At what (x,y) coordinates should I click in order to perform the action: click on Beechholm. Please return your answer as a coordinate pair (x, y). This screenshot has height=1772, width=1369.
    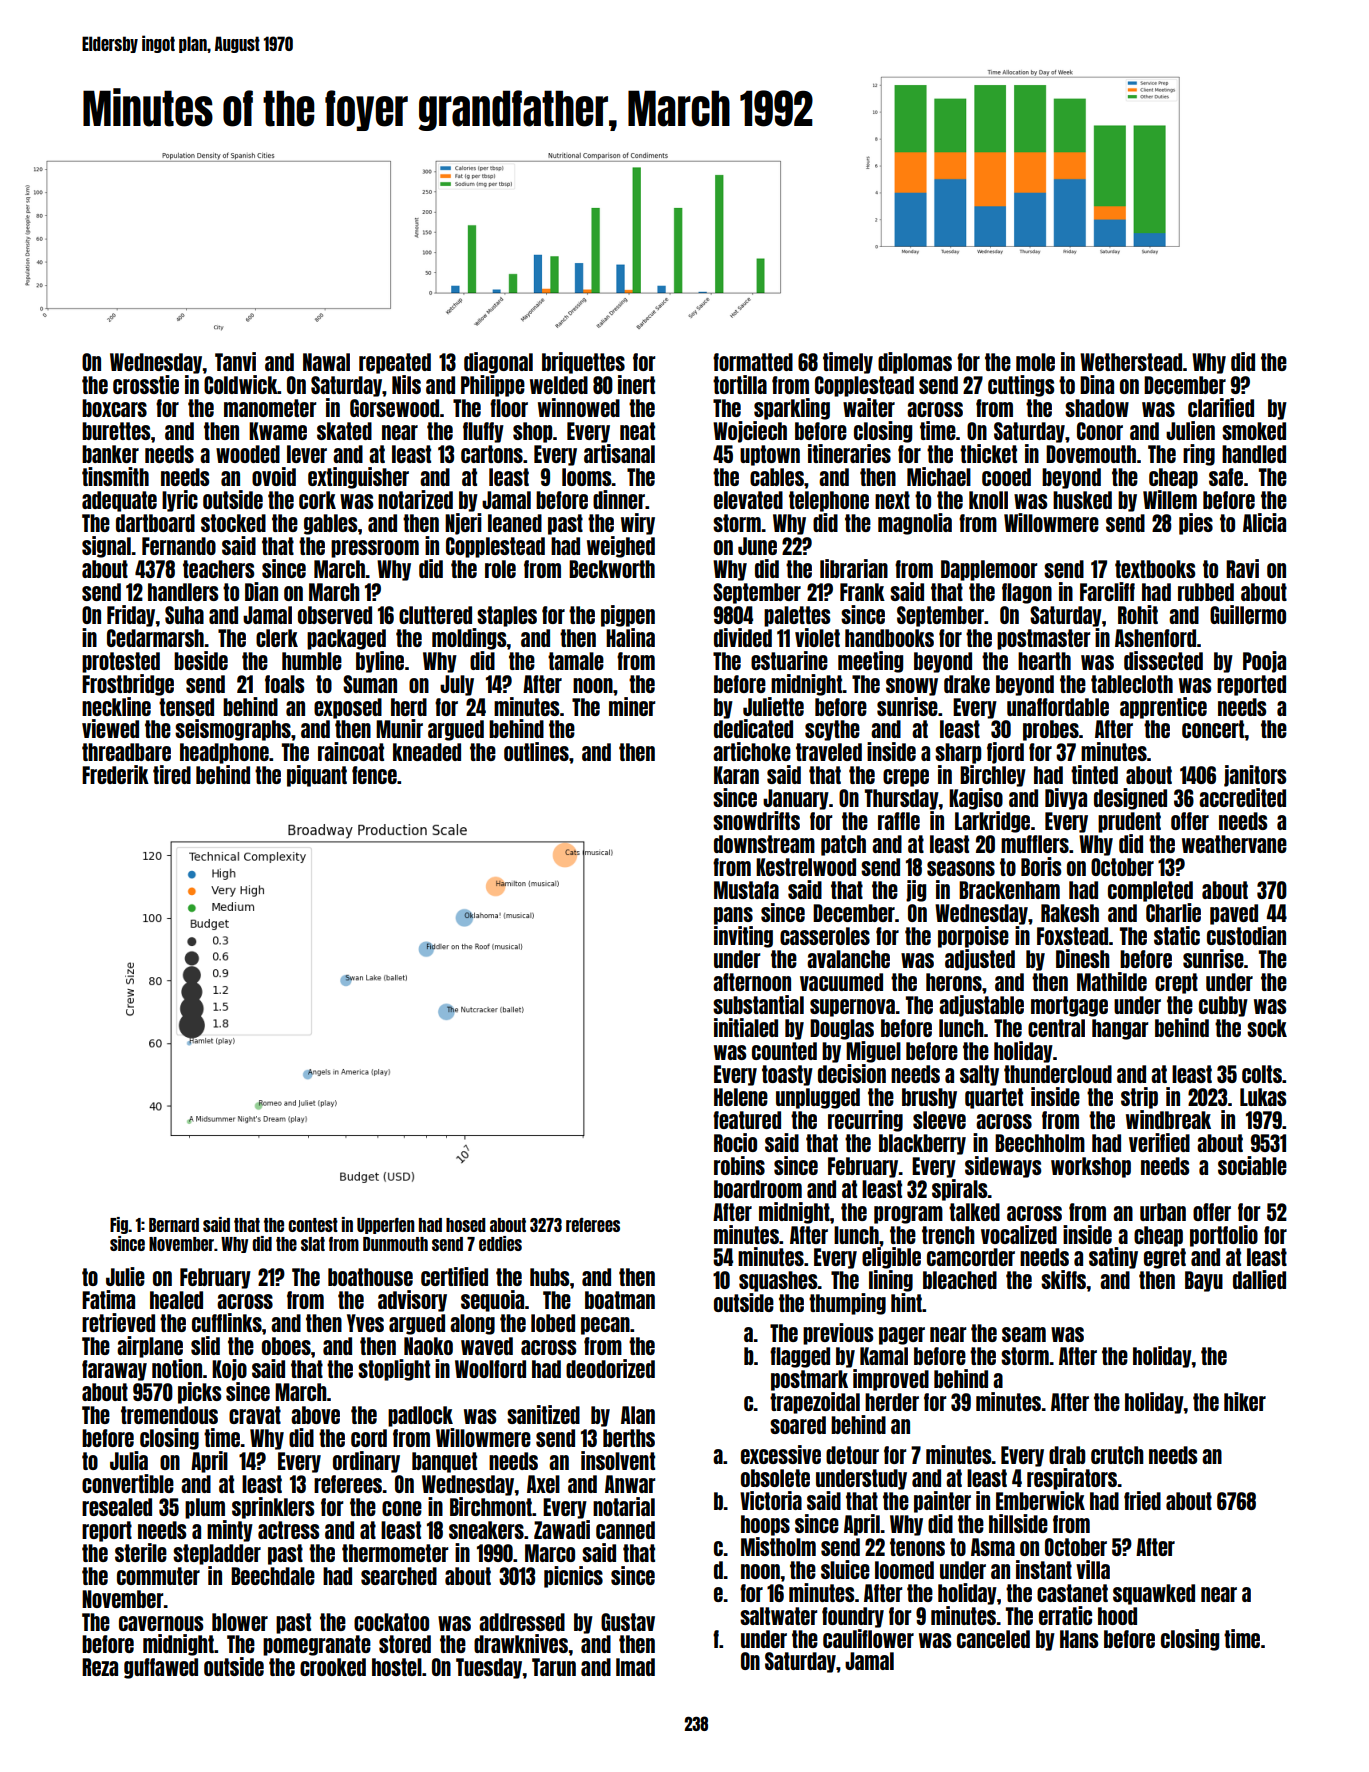
    Looking at the image, I should click on (1040, 1143).
